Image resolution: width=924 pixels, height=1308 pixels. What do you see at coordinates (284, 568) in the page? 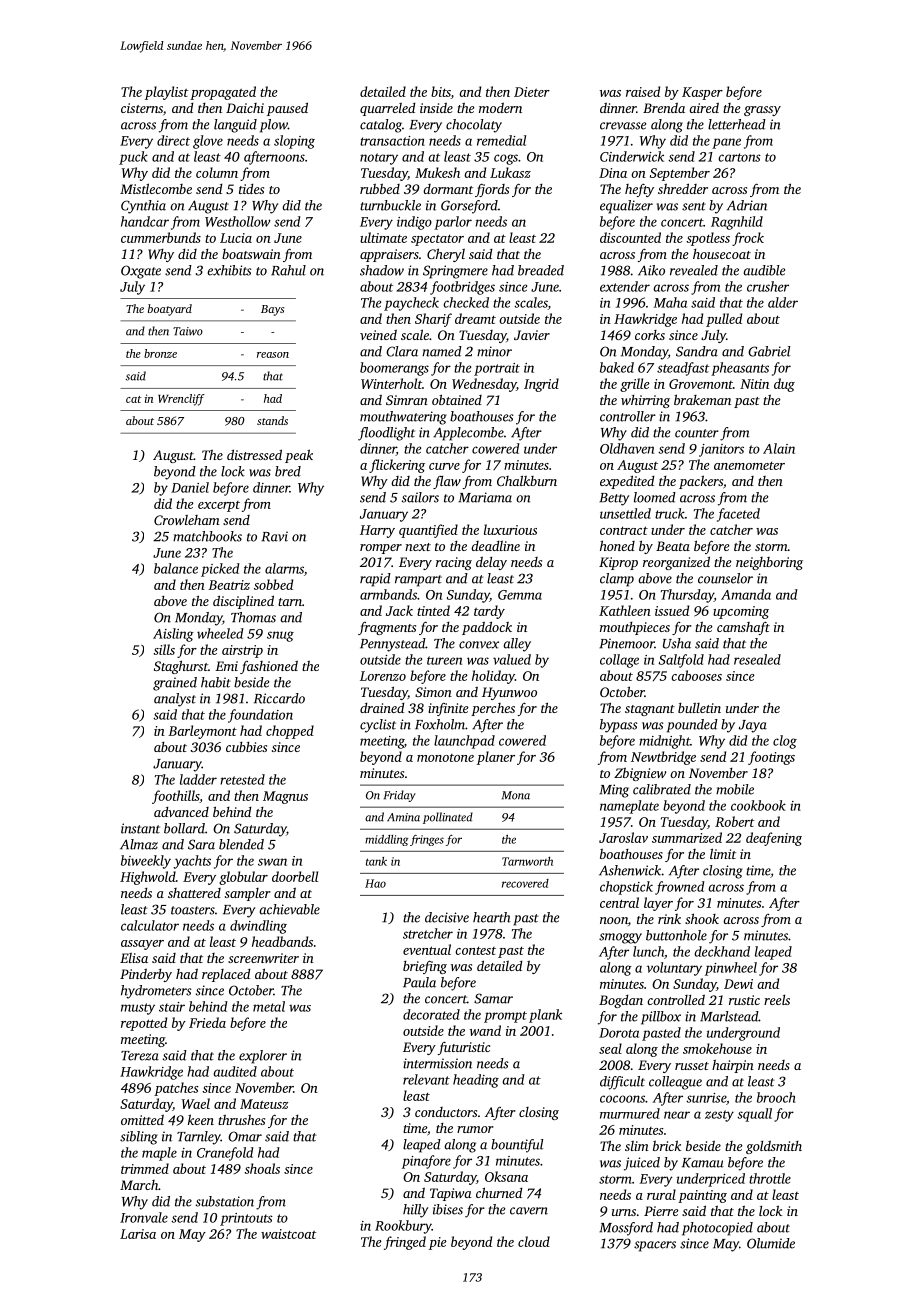
I see `alarms` at bounding box center [284, 568].
